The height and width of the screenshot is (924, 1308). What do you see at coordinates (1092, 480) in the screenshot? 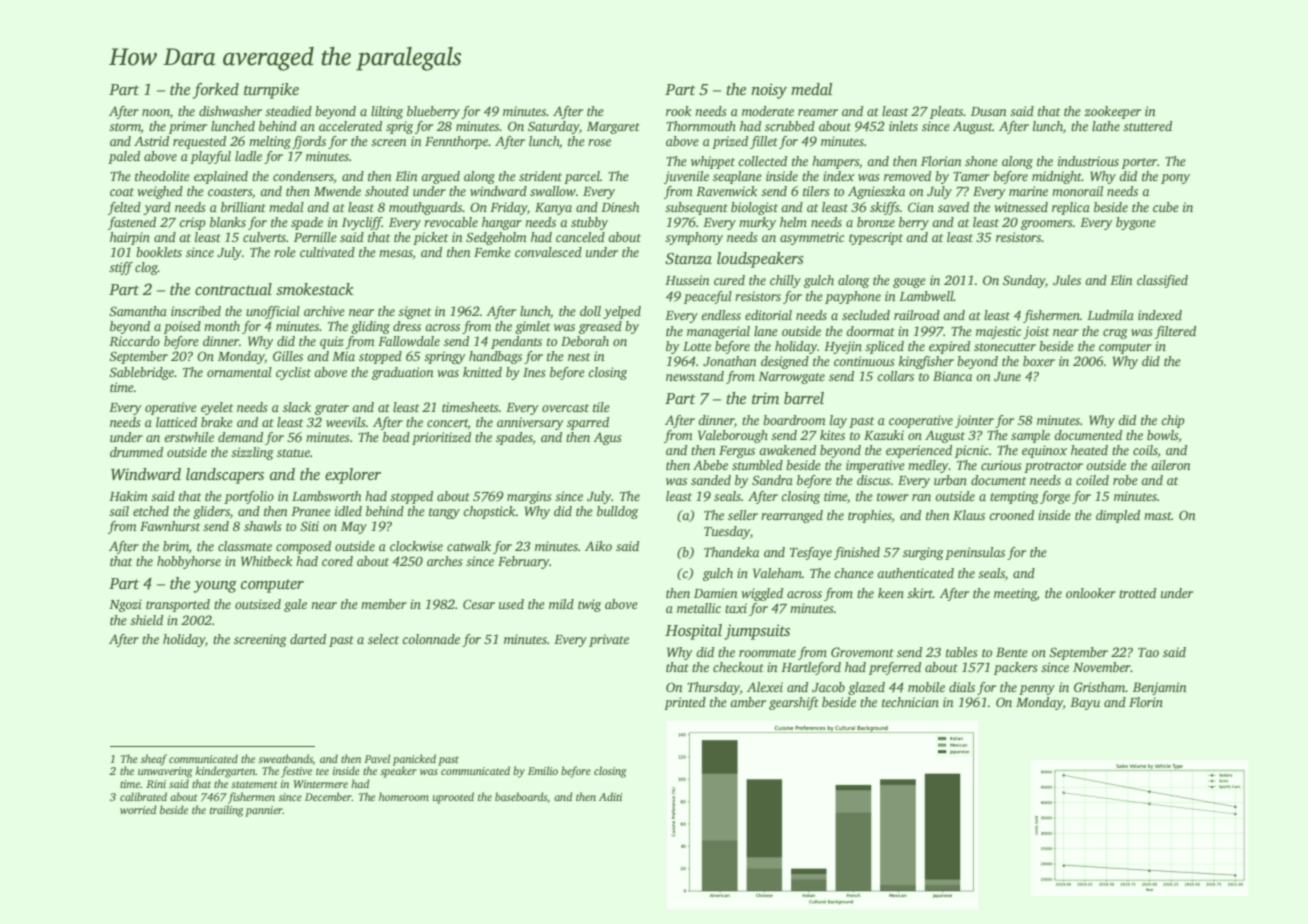
I see `coiled` at bounding box center [1092, 480].
